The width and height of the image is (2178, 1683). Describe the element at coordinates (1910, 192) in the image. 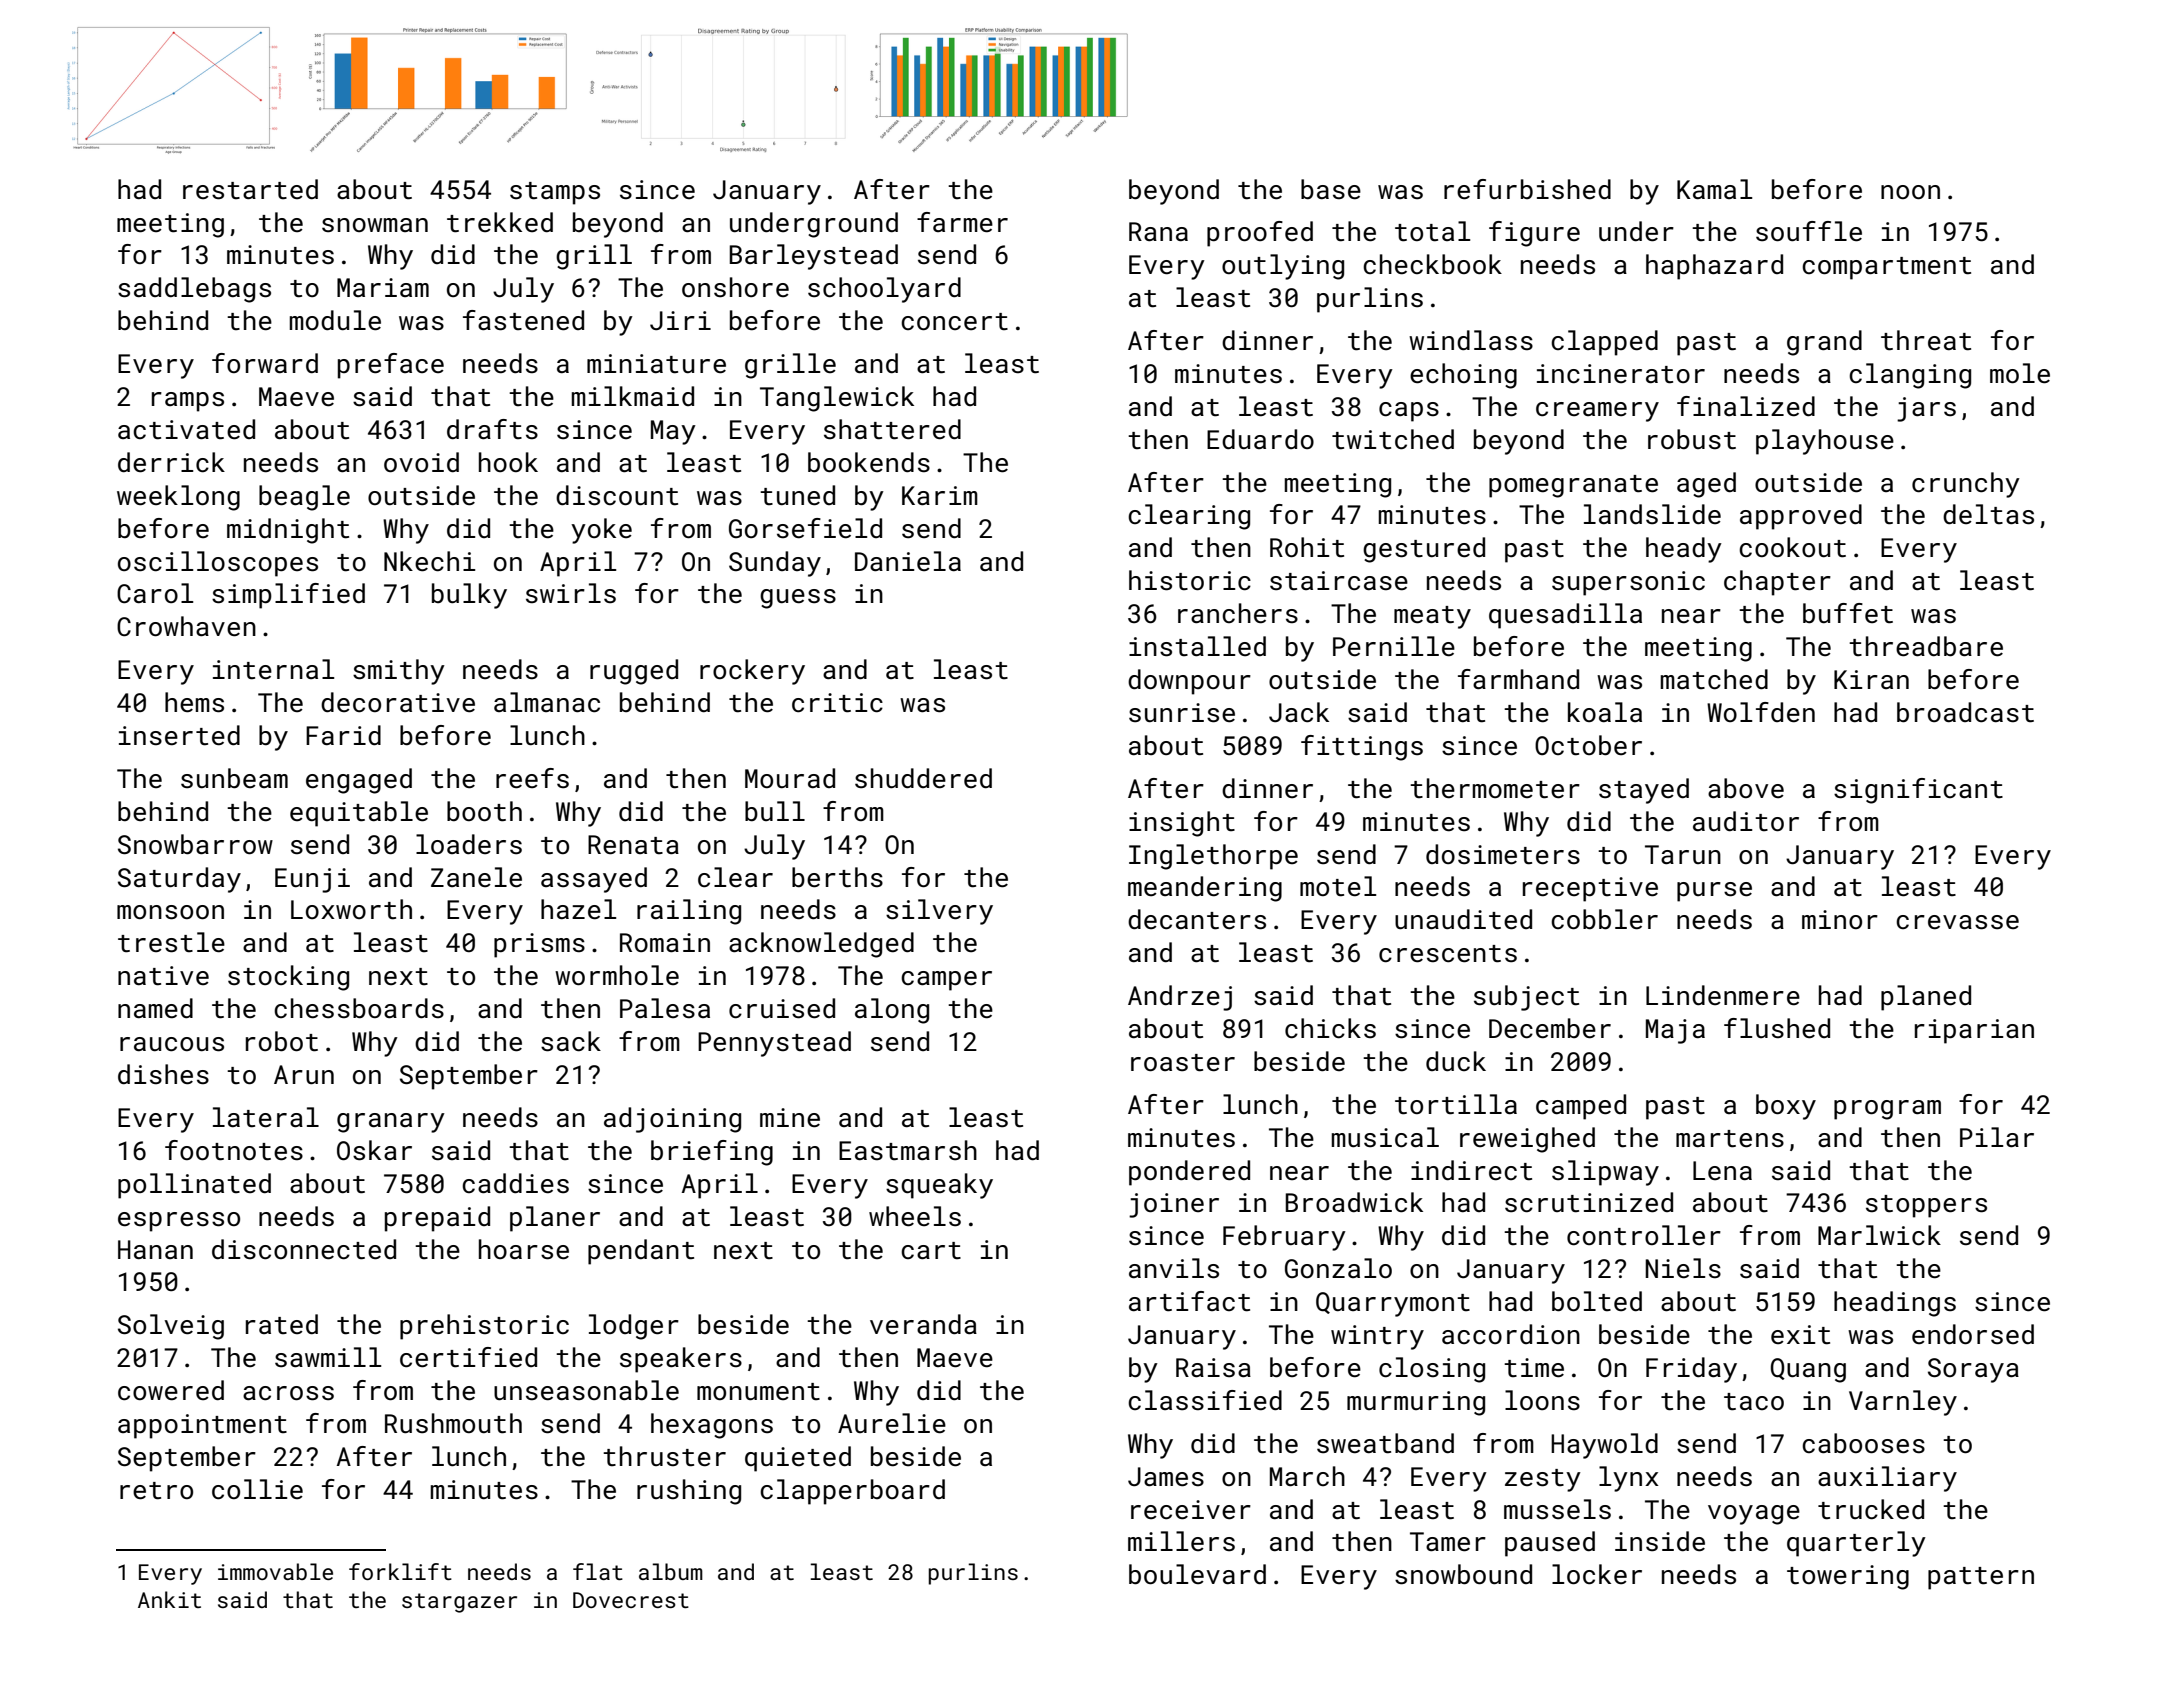

I see `noon` at that location.
